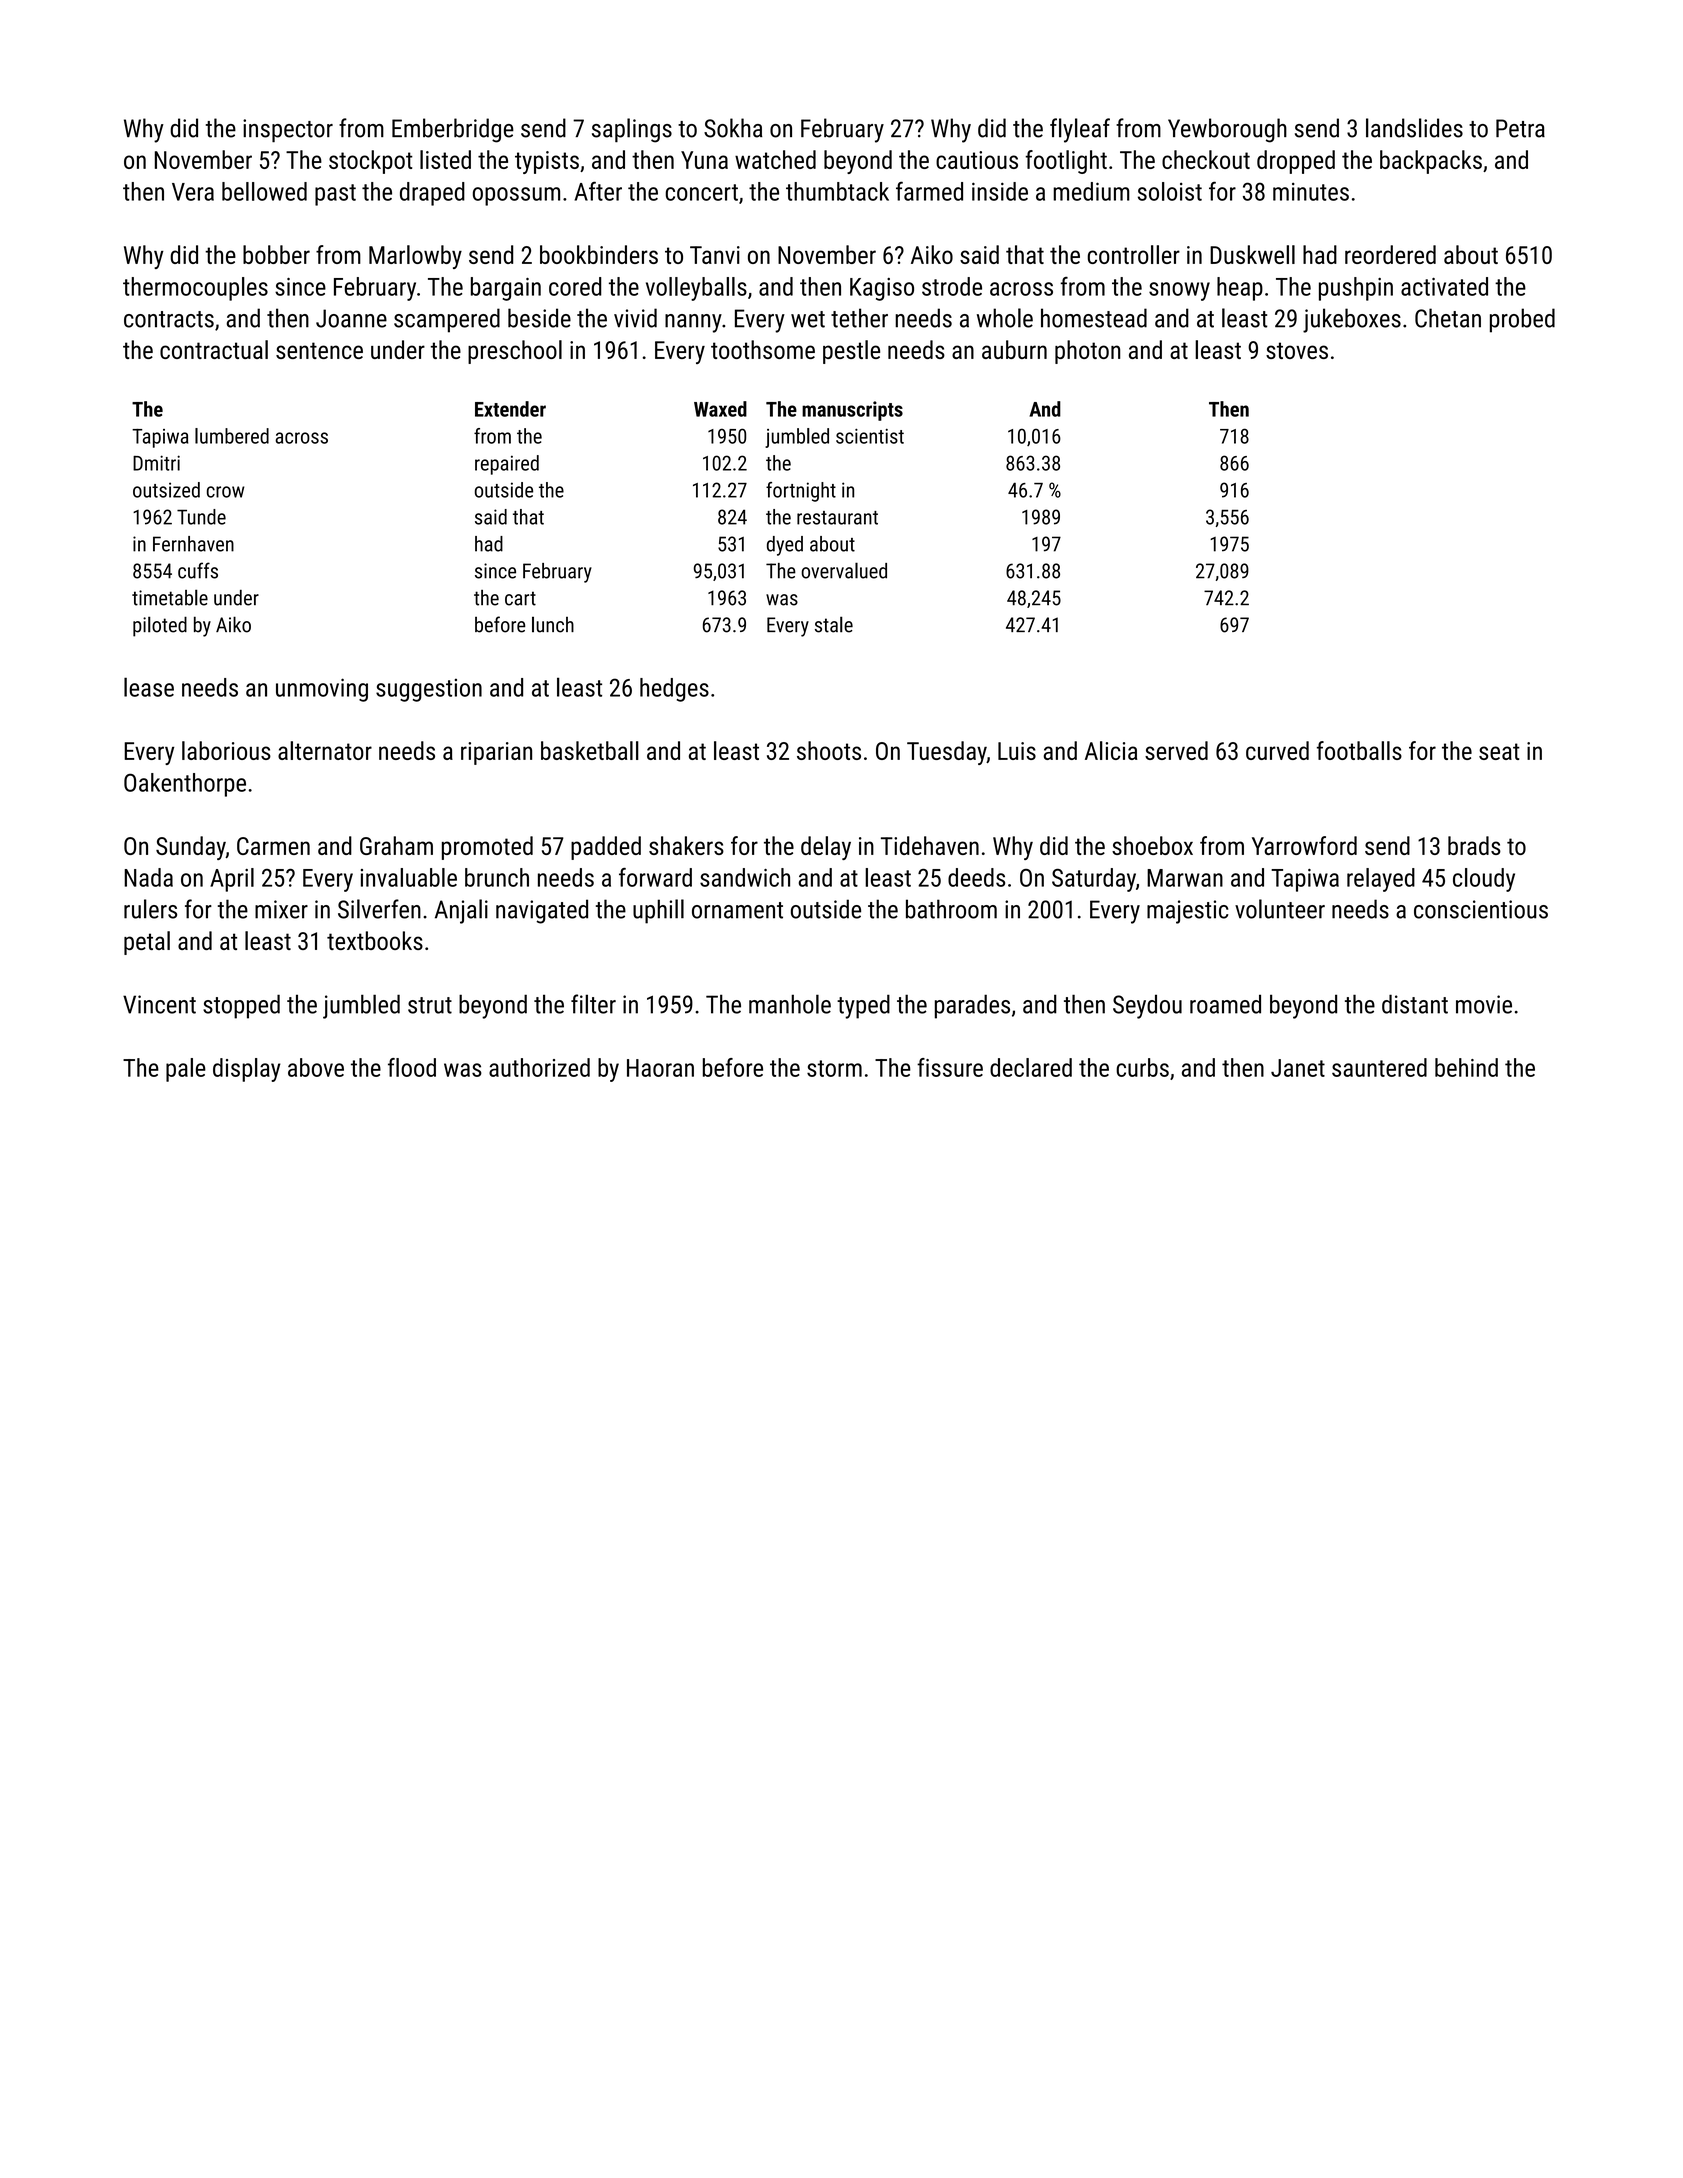  Describe the element at coordinates (1359, 750) in the screenshot. I see `footballs` at that location.
